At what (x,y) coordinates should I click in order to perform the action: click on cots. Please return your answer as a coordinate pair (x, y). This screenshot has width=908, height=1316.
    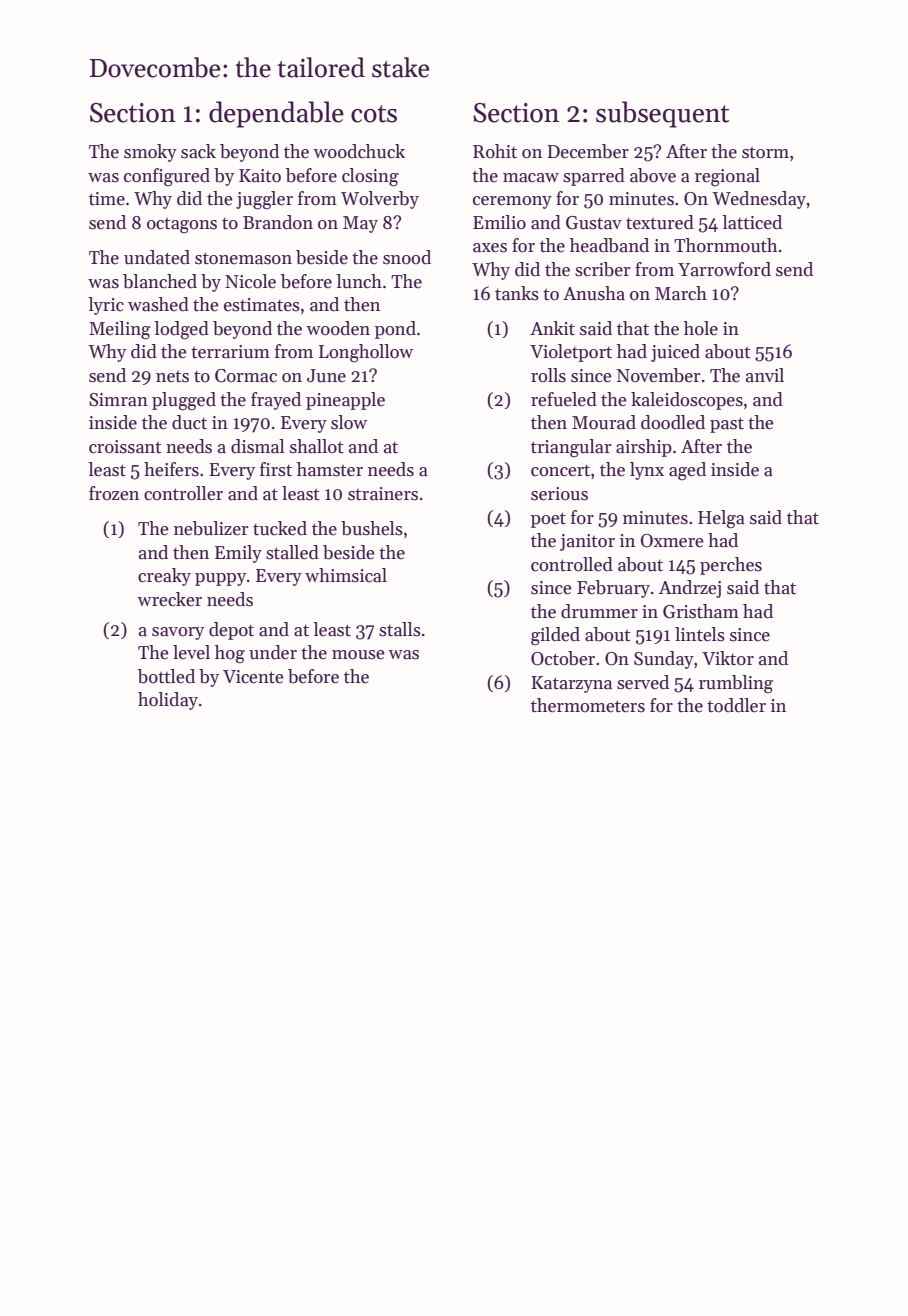
    Looking at the image, I should click on (374, 114).
